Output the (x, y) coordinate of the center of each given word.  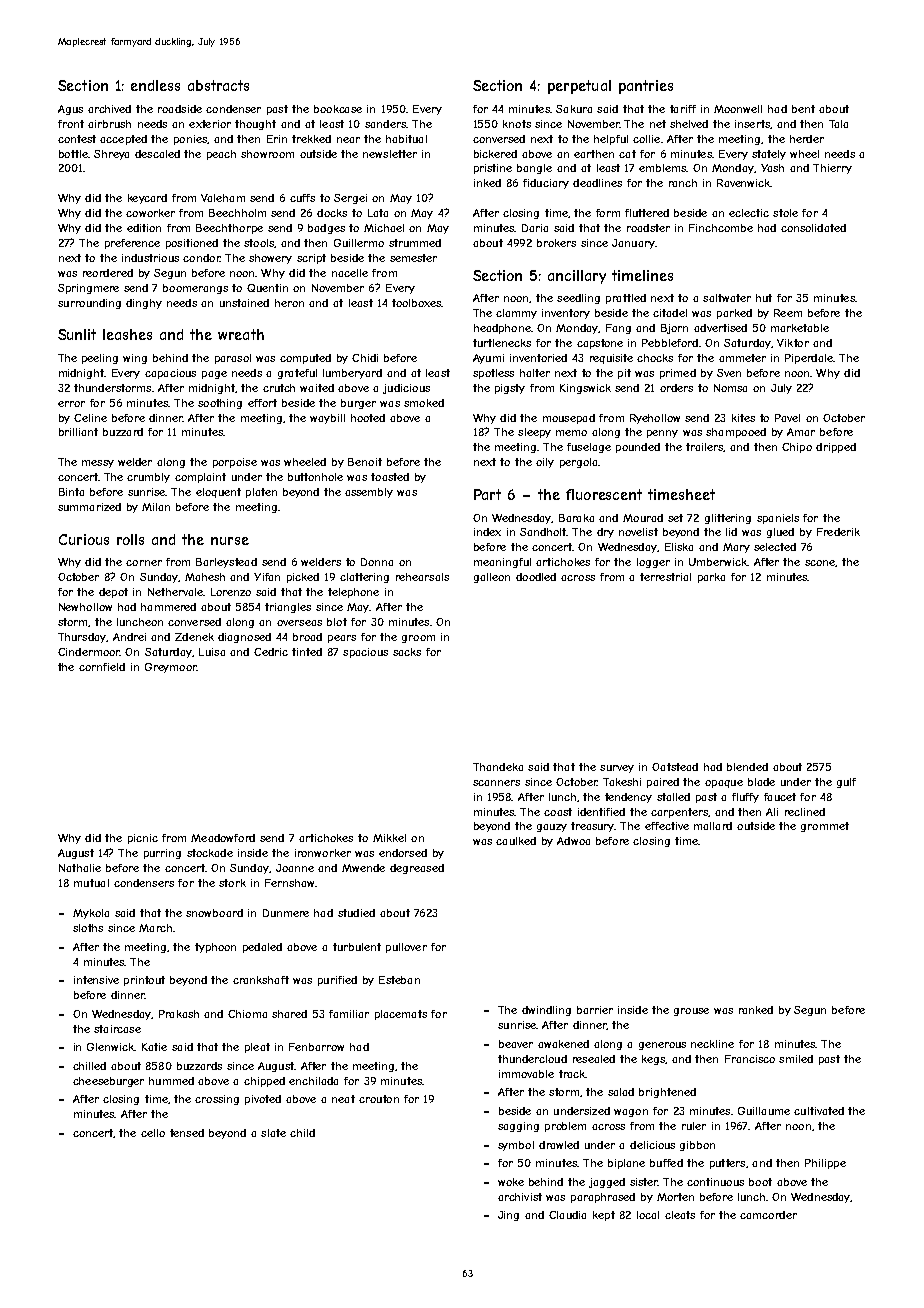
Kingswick (585, 389)
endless (155, 85)
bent (803, 109)
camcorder (768, 1215)
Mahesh (205, 577)
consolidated (813, 228)
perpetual (579, 87)
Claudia (567, 1215)
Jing (508, 1216)
